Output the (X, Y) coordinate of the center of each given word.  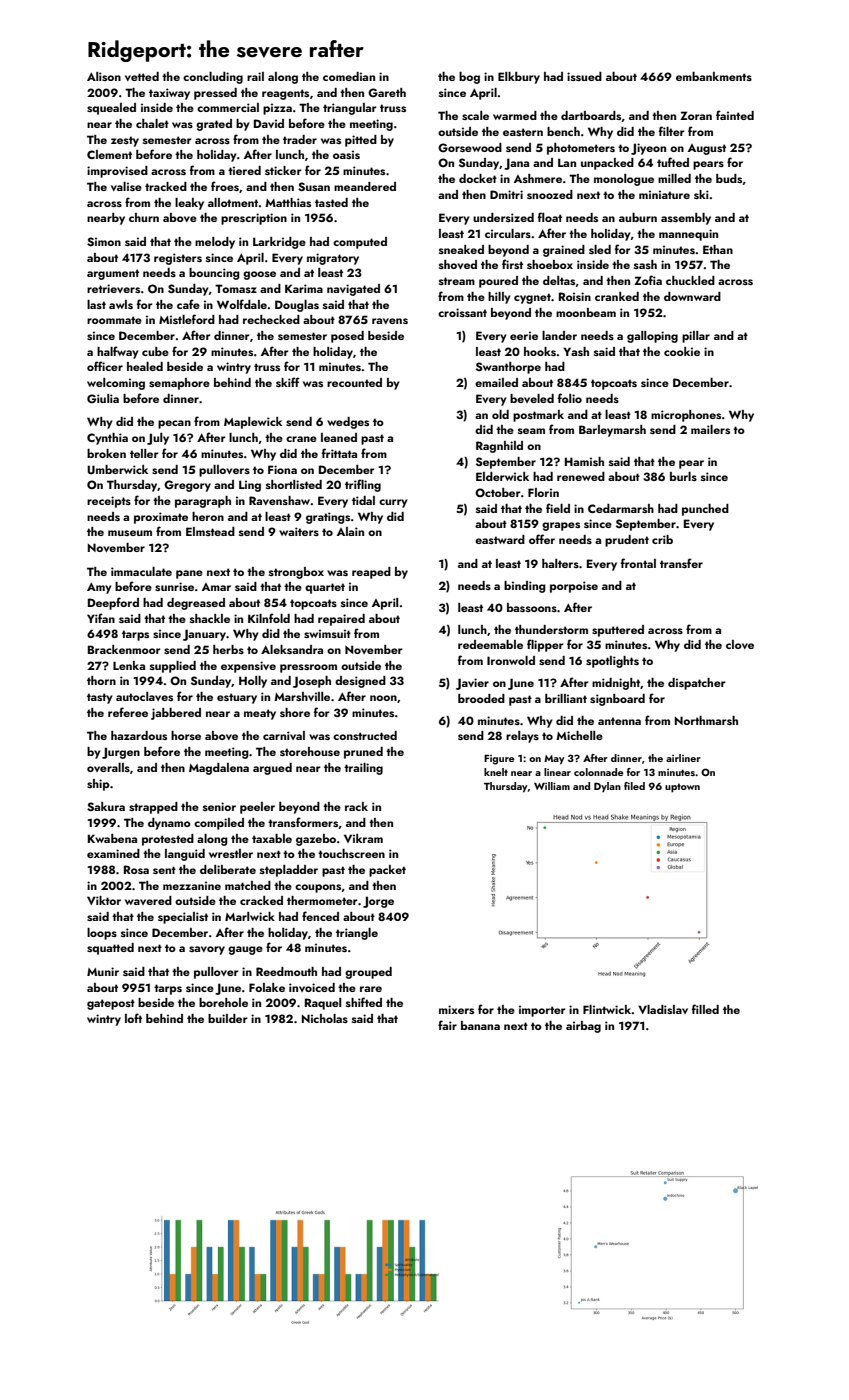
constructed (365, 735)
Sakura (106, 806)
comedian (349, 76)
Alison (104, 76)
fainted (735, 115)
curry (393, 503)
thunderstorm (551, 629)
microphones (686, 416)
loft (133, 1018)
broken (106, 453)
